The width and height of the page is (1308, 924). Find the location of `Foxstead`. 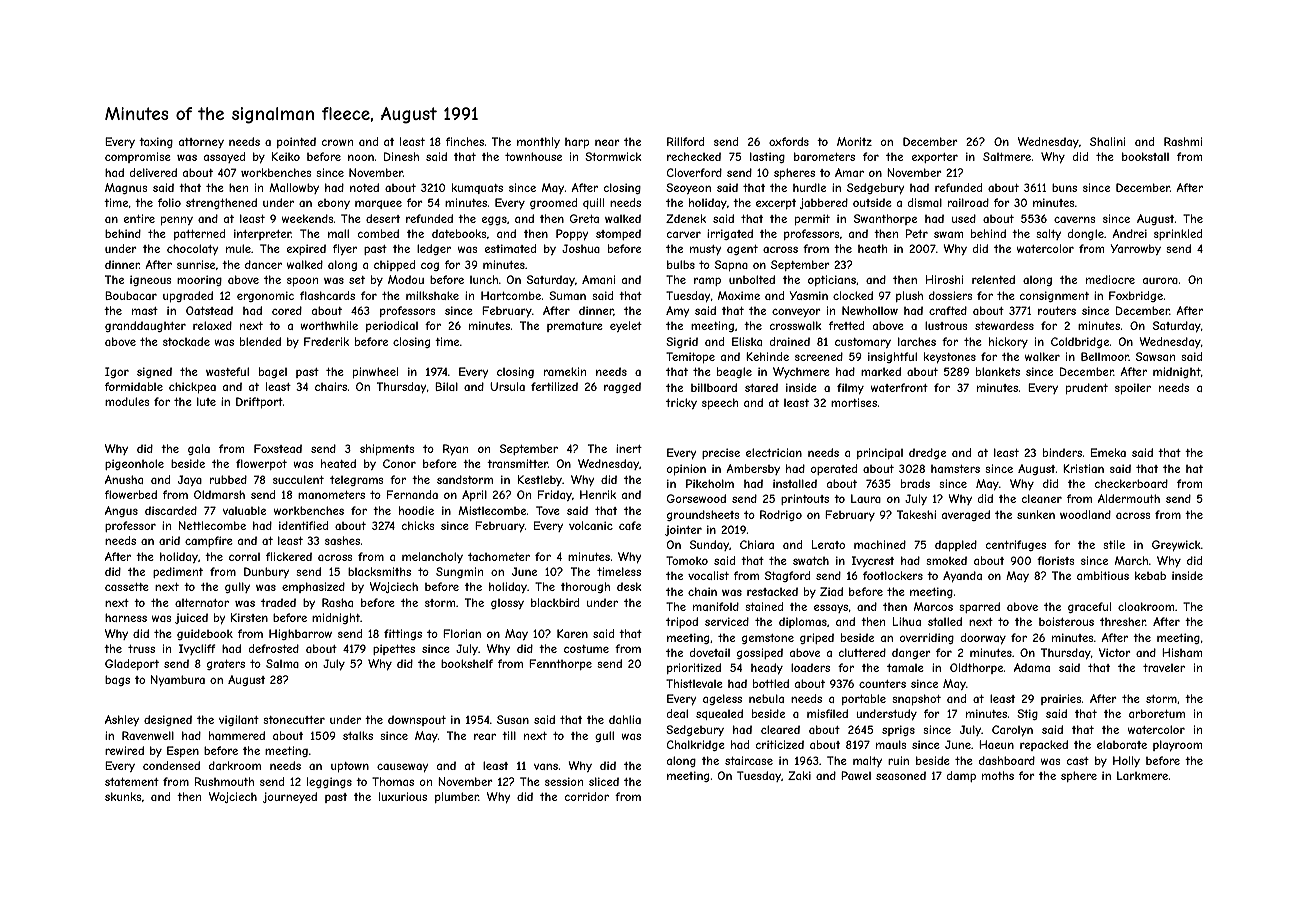

Foxstead is located at coordinates (278, 448).
